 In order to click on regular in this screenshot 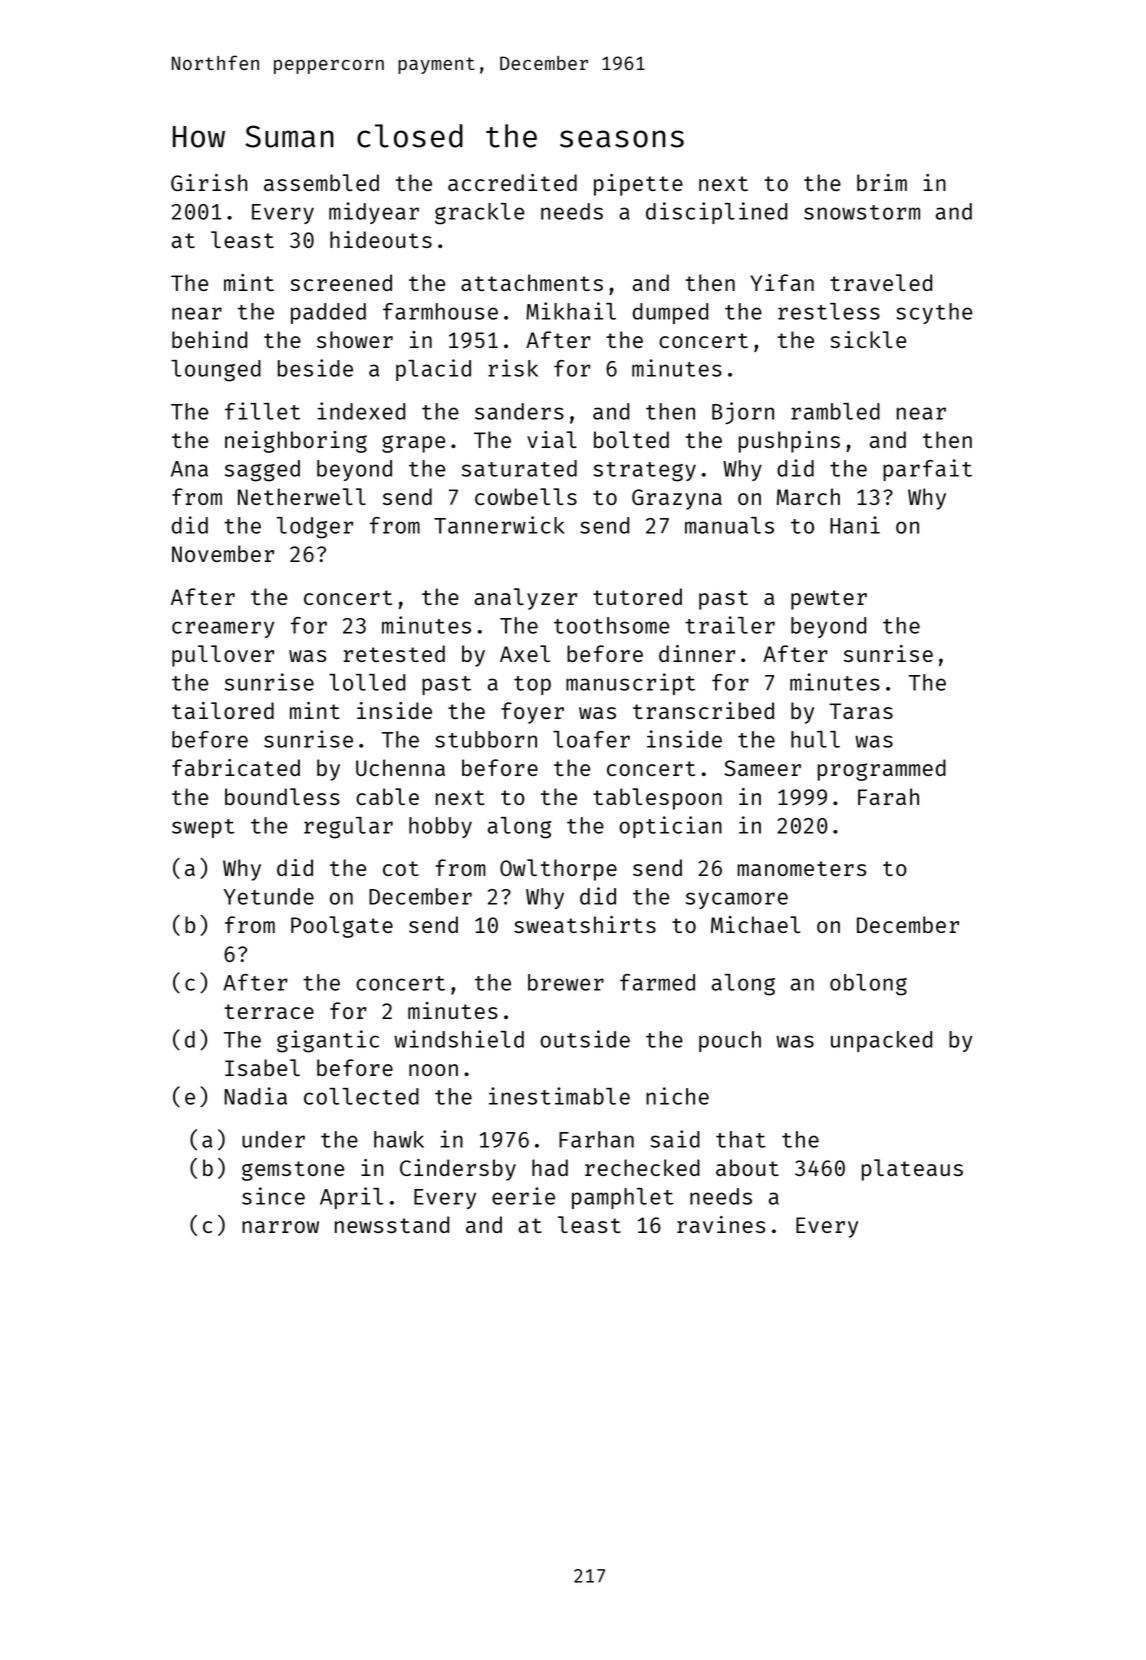, I will do `click(348, 828)`.
